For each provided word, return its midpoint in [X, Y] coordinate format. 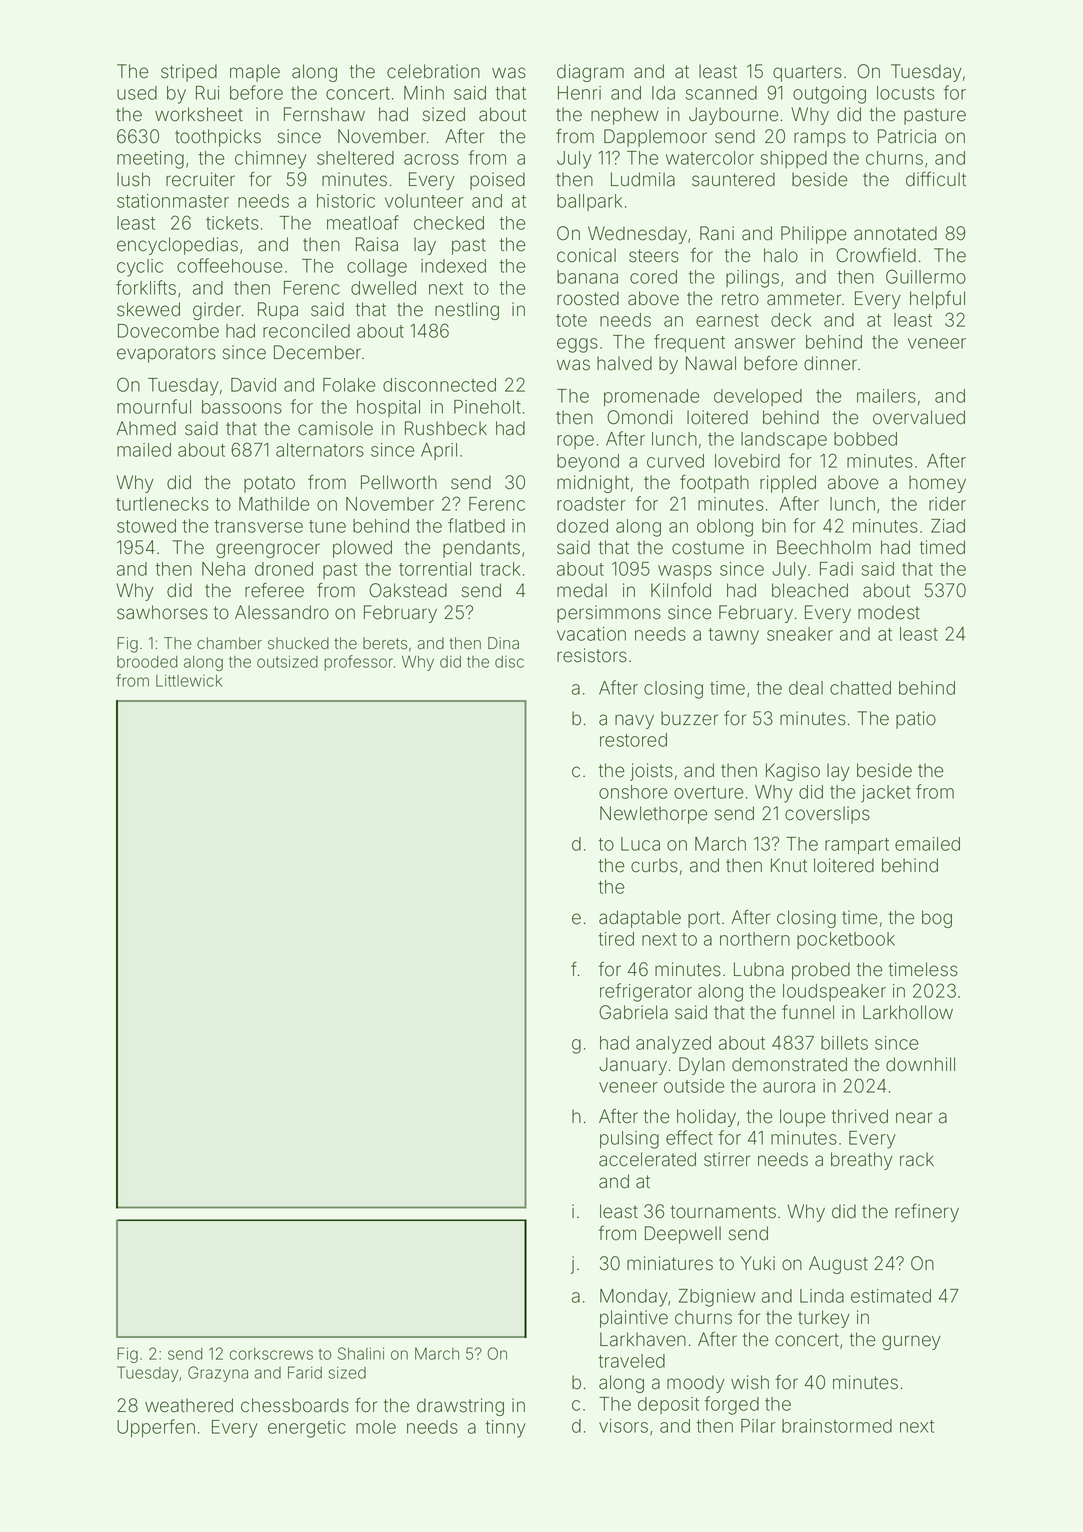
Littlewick [189, 680]
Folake [349, 385]
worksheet [199, 114]
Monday [634, 1298]
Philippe [813, 235]
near [914, 1118]
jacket [886, 794]
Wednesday [637, 235]
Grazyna [218, 1374]
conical [586, 255]
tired [616, 939]
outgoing [829, 95]
